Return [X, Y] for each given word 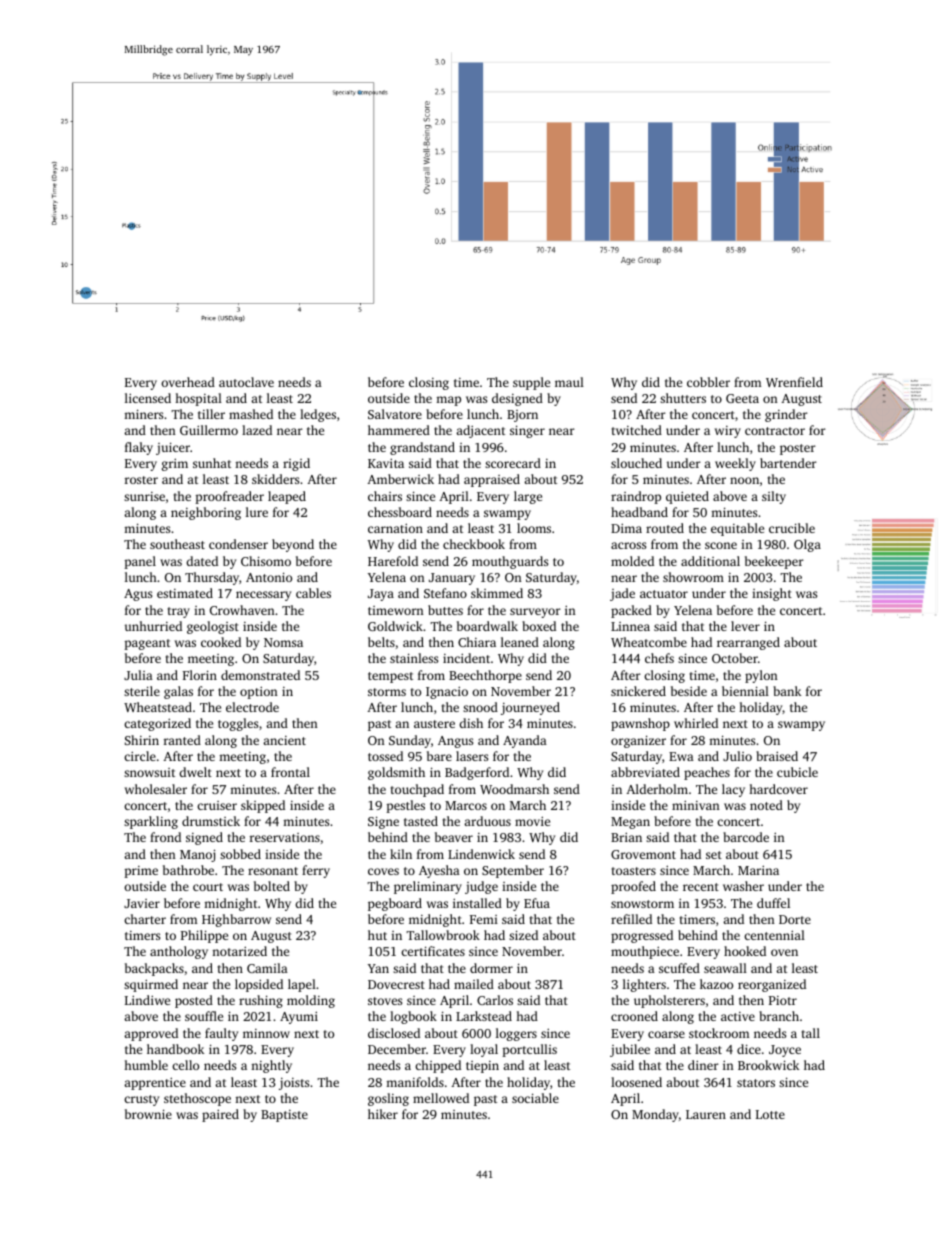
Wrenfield [794, 382]
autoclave [246, 382]
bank [787, 691]
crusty [141, 1100]
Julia [138, 675]
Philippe [204, 936]
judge [481, 887]
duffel [773, 903]
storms [387, 692]
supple [531, 383]
